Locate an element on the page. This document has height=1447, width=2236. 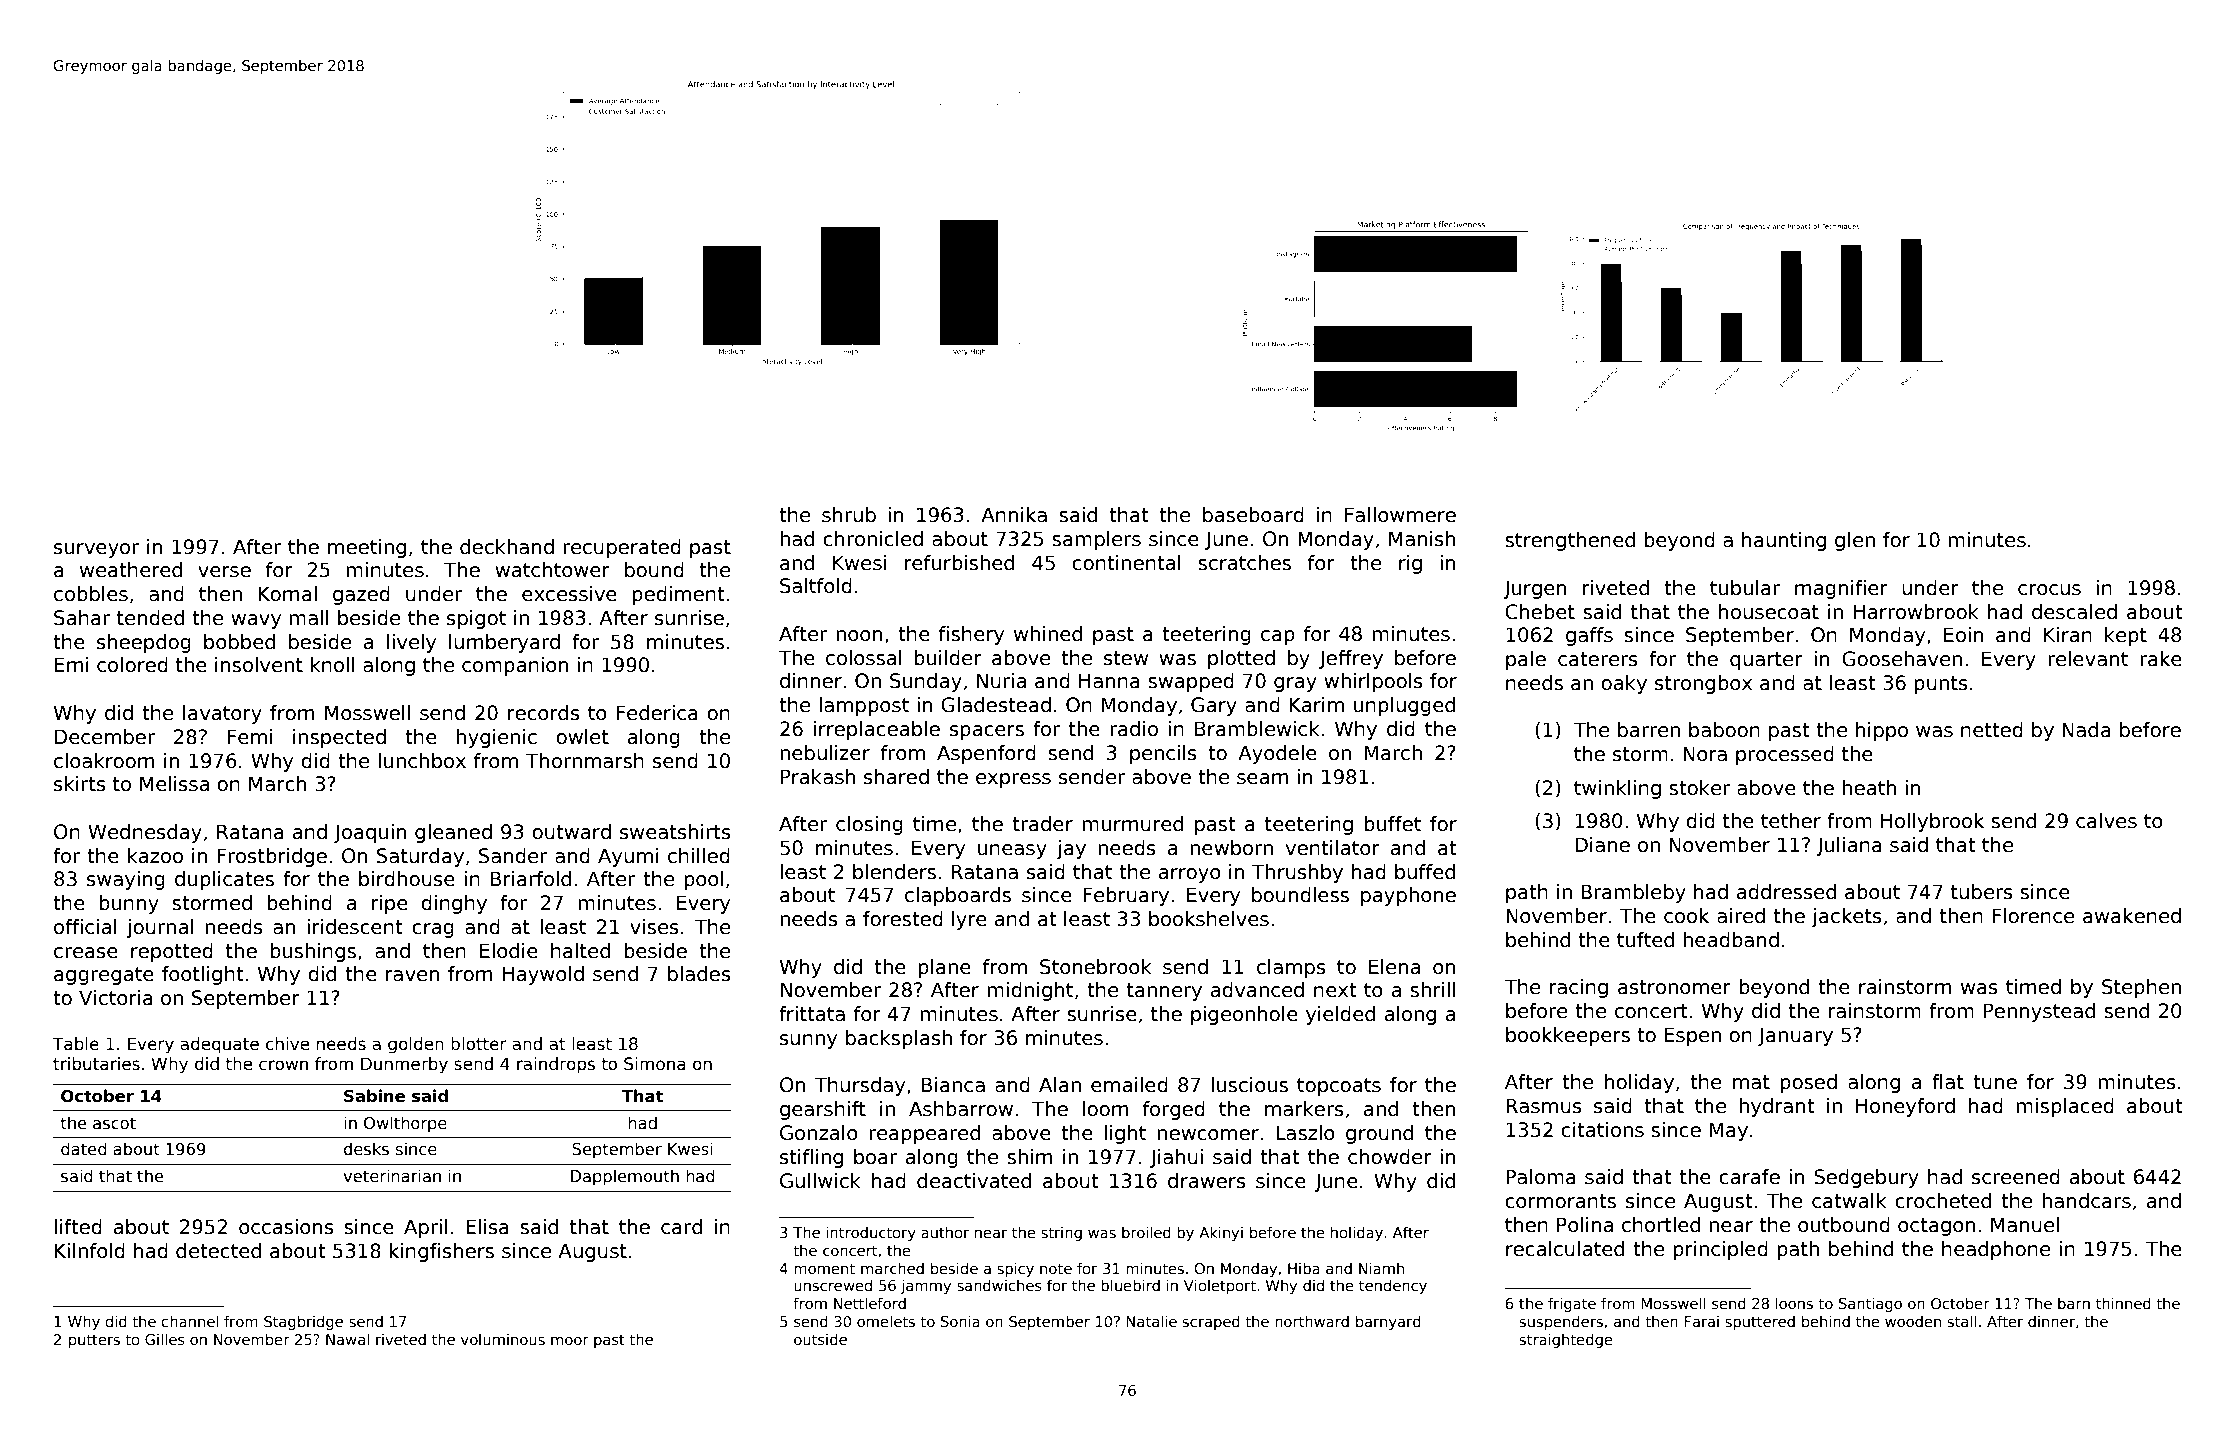
deactivated is located at coordinates (974, 1181).
